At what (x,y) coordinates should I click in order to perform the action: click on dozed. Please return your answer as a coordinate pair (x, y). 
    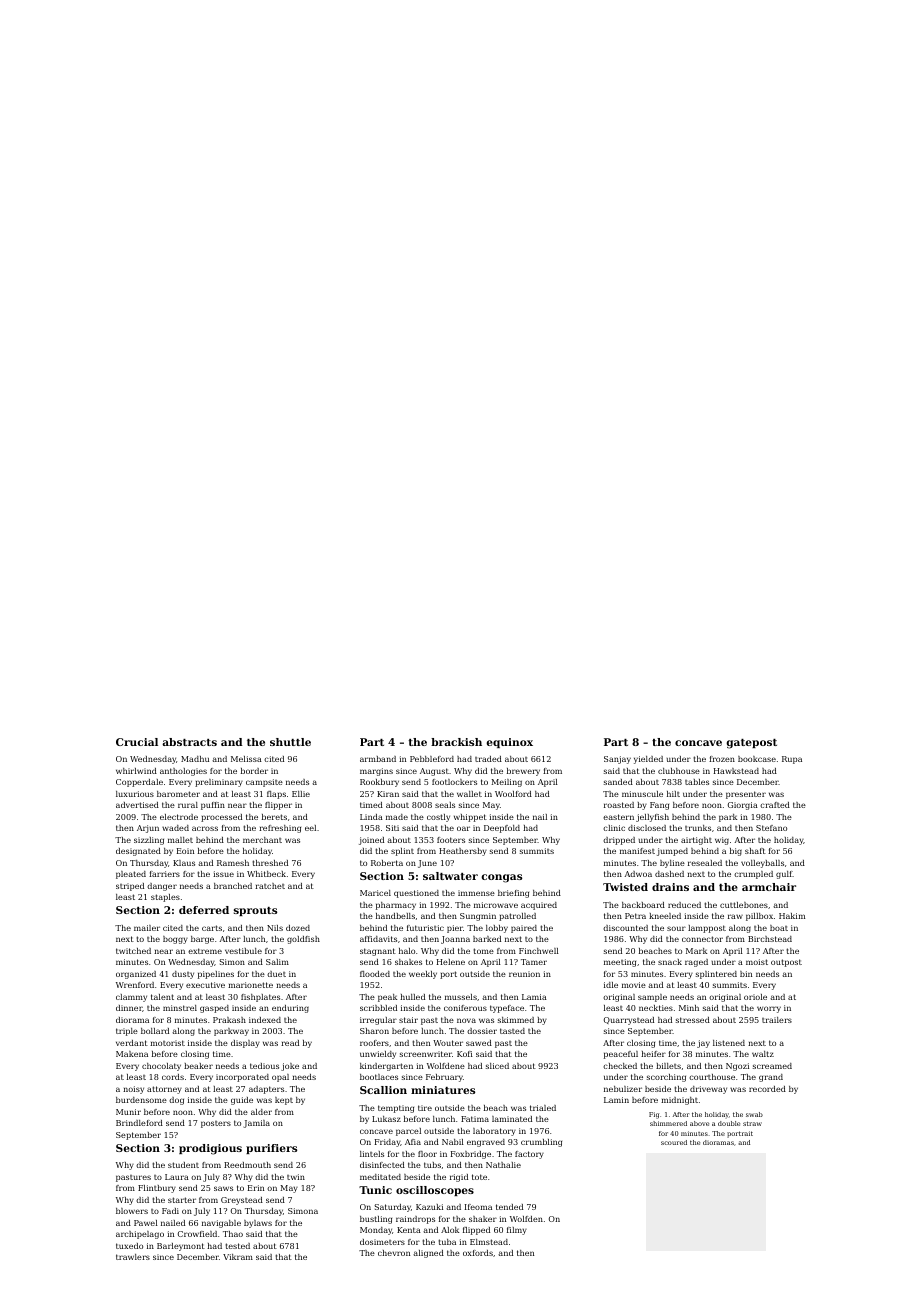
    Looking at the image, I should click on (298, 928).
